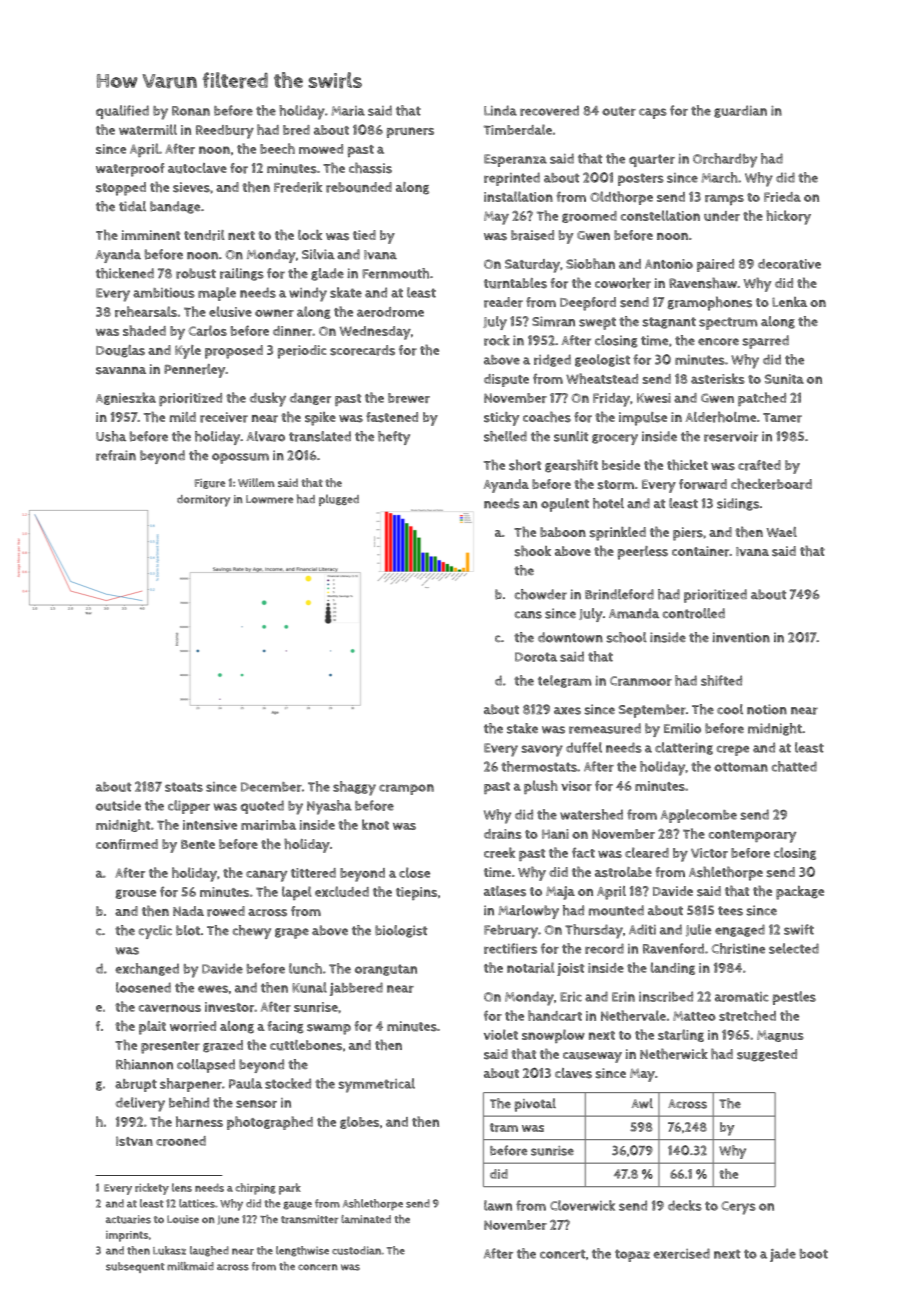  What do you see at coordinates (497, 340) in the page?
I see `rock` at bounding box center [497, 340].
